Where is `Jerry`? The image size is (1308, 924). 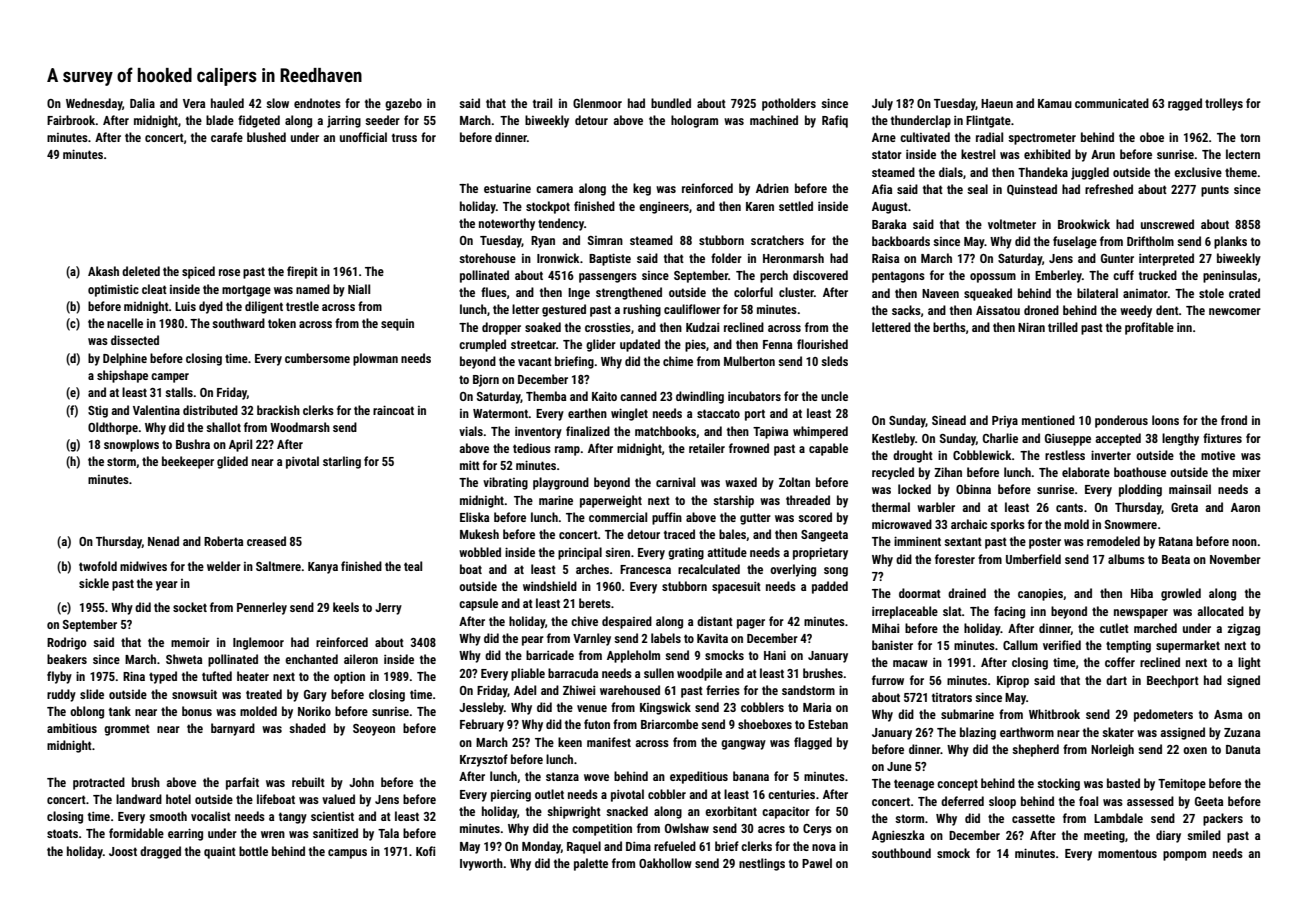 Jerry is located at coordinates (388, 609).
